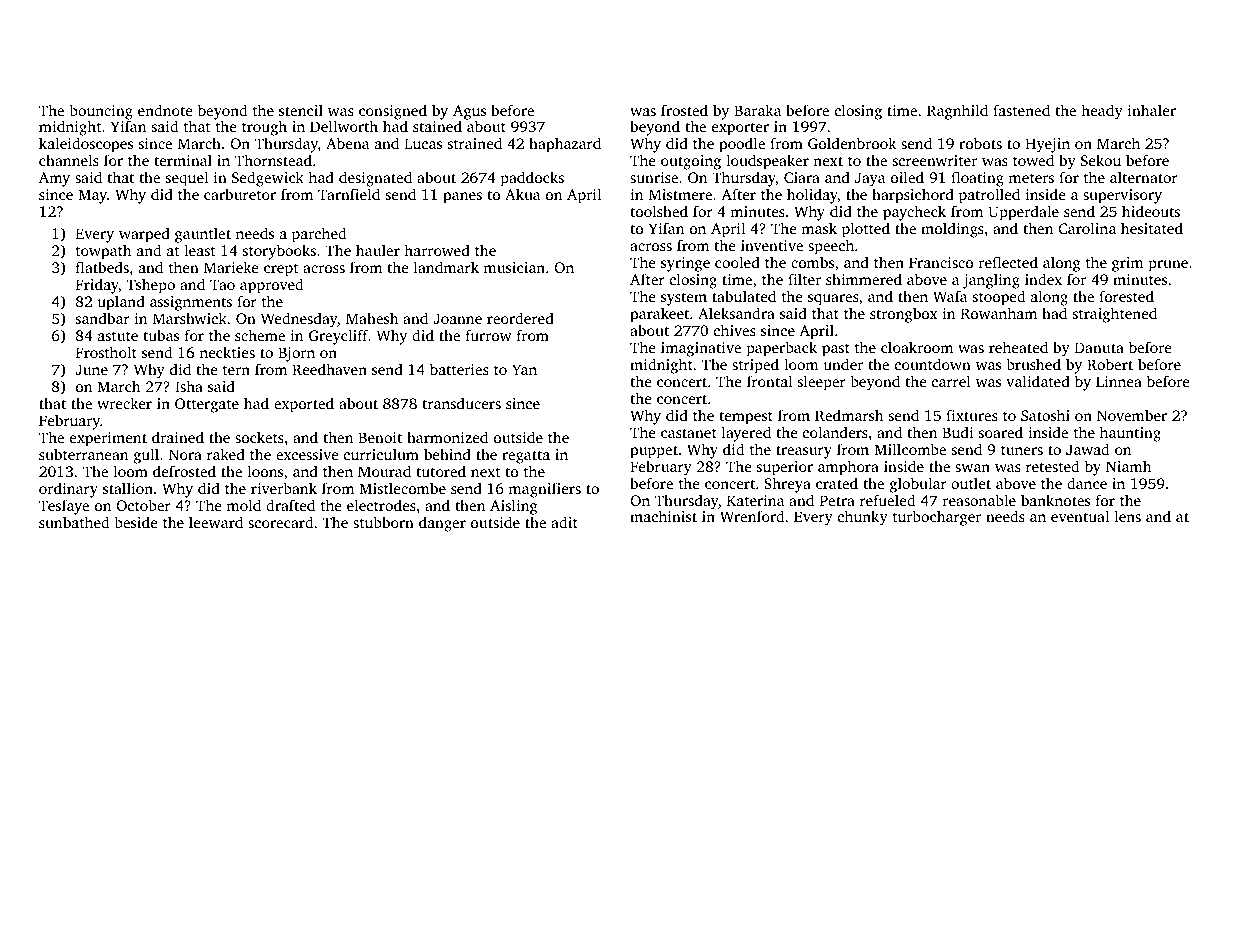  What do you see at coordinates (165, 110) in the page?
I see `endnote` at bounding box center [165, 110].
